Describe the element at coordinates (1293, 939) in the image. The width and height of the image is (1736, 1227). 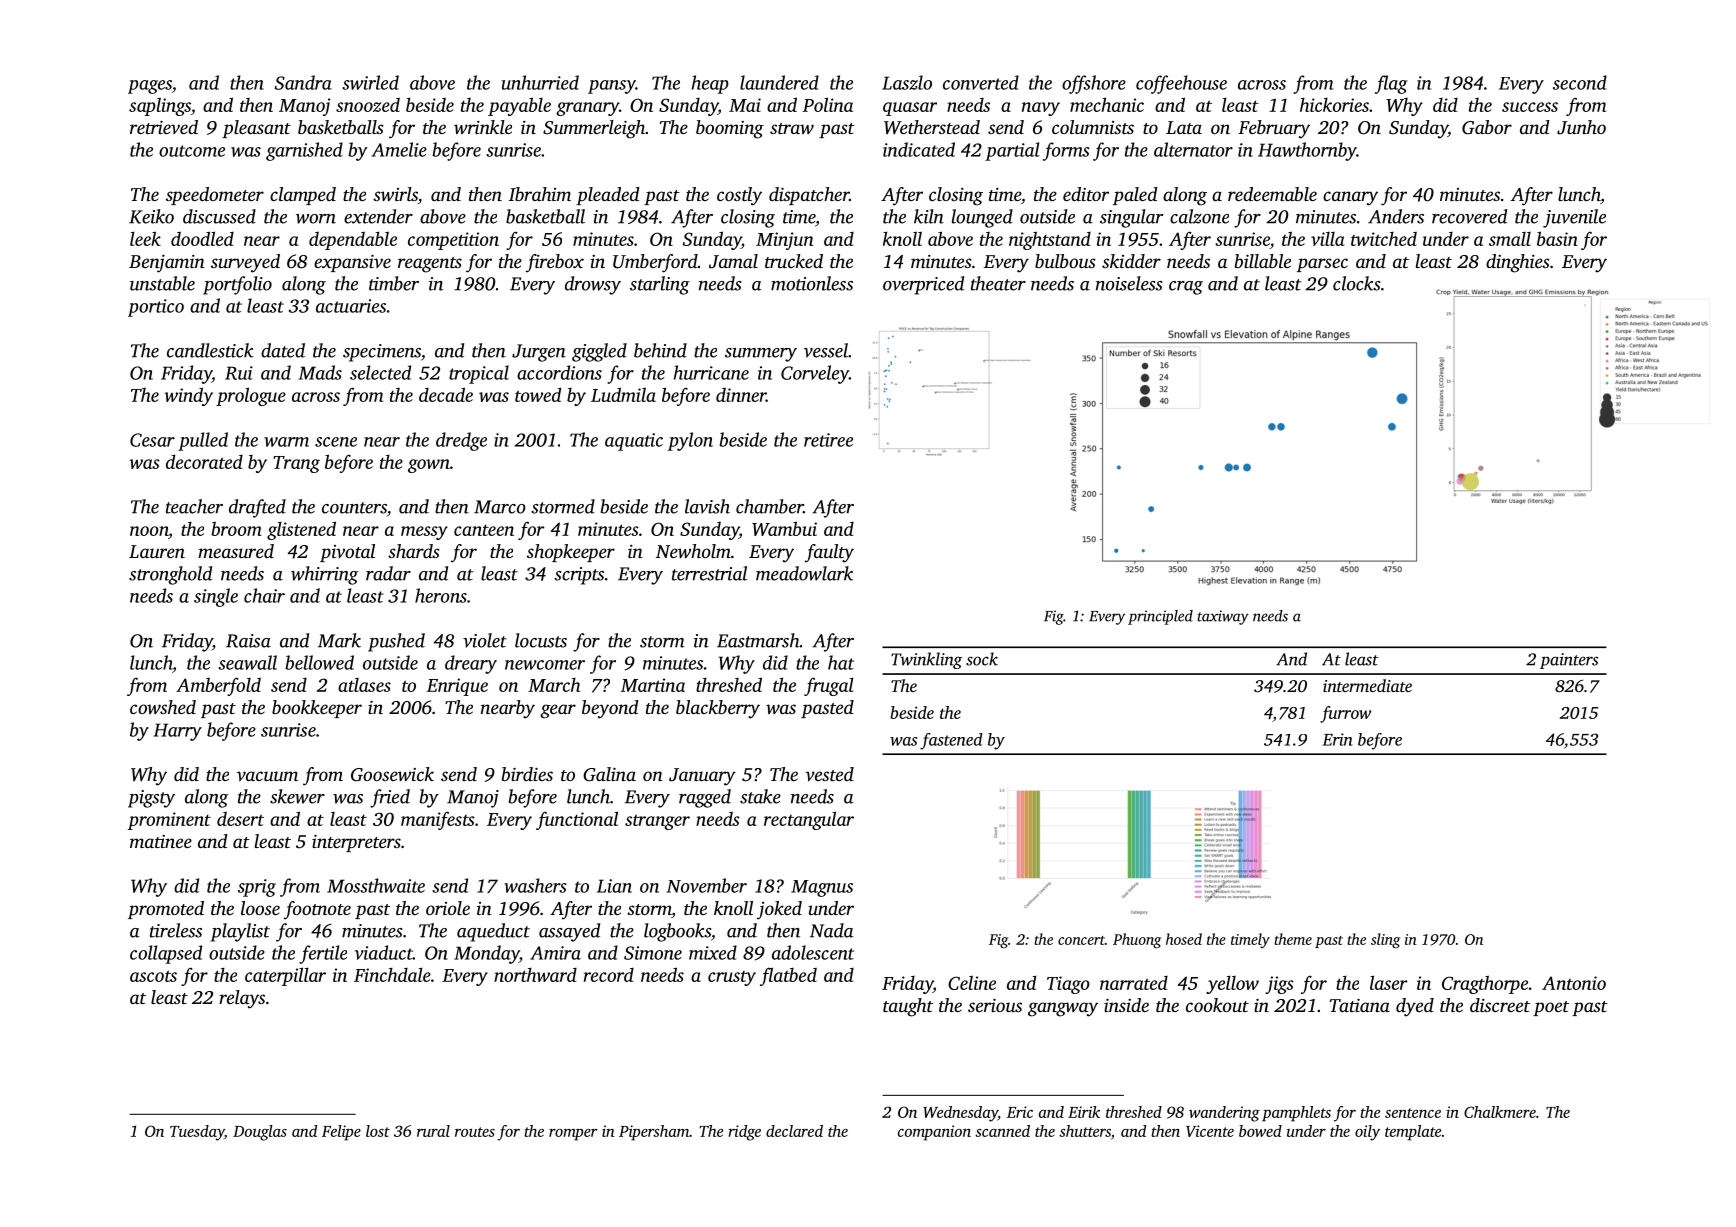
I see `theme` at that location.
